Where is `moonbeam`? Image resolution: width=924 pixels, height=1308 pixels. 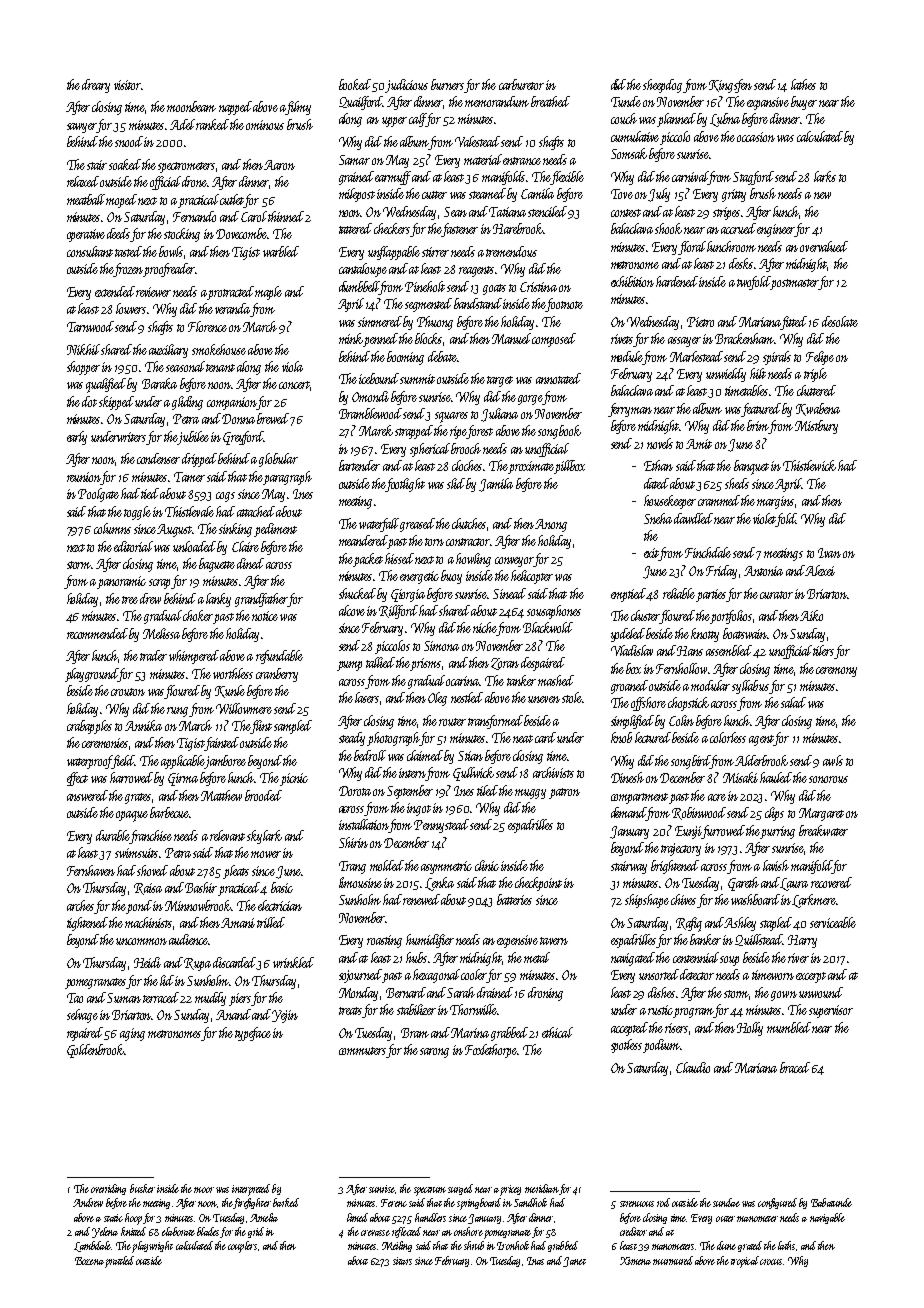 moonbeam is located at coordinates (191, 106).
